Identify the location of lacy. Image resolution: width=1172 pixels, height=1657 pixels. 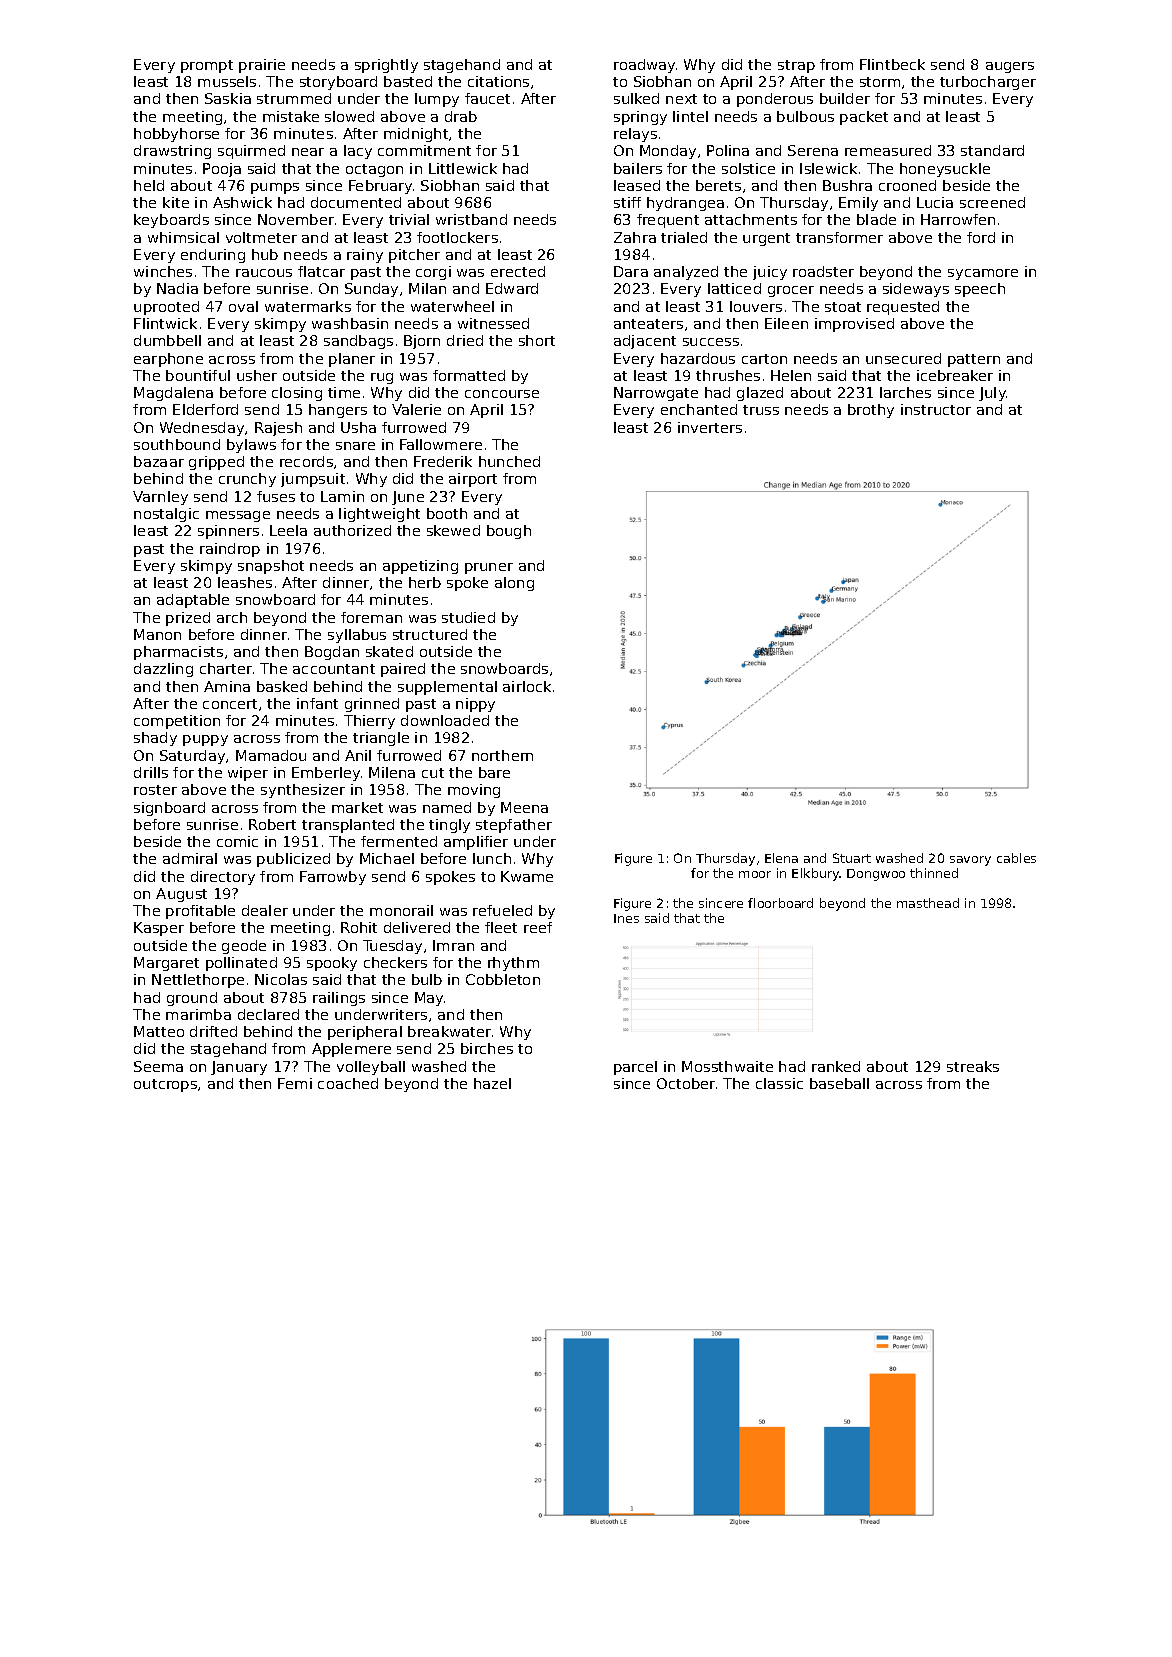
(358, 152).
